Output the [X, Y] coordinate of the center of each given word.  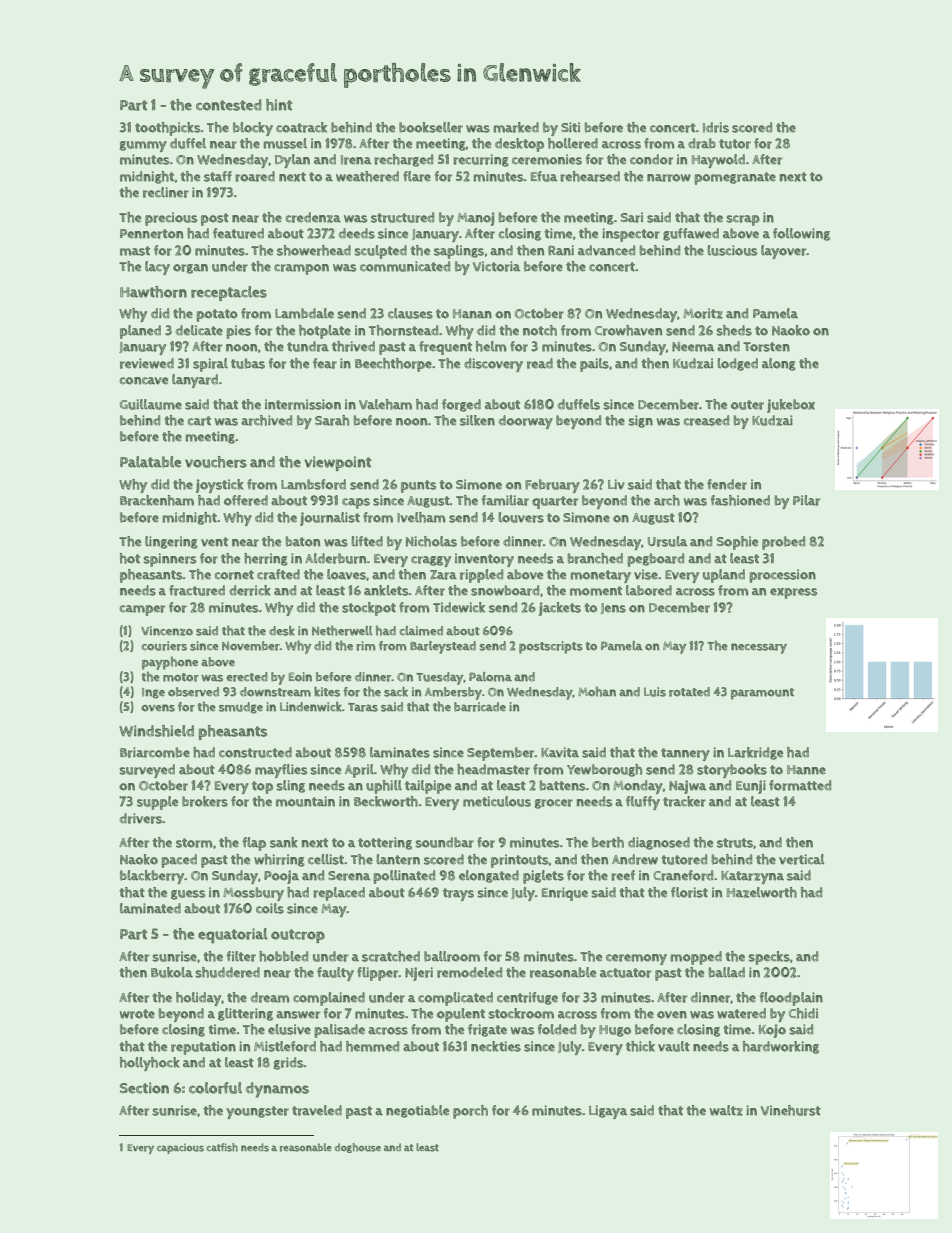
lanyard [195, 381]
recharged [403, 160]
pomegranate [735, 178]
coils [270, 908]
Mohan [597, 691]
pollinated [404, 877]
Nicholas [431, 541]
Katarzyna [752, 877]
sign [640, 421]
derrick [250, 590]
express [793, 593]
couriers [164, 646]
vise [646, 574]
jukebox [791, 406]
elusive [289, 1029]
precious [171, 219]
